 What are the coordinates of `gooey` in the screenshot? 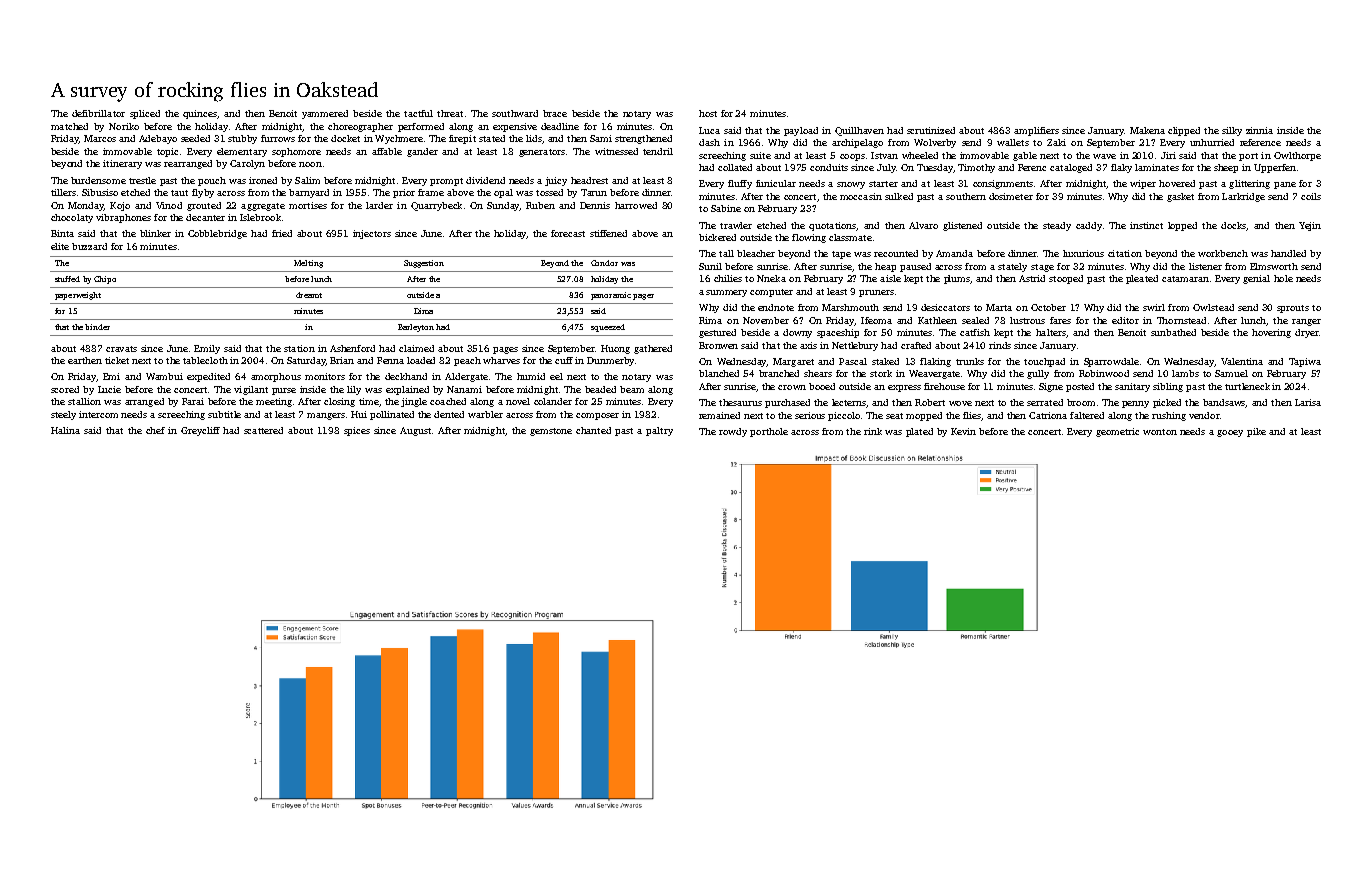 It's located at (1230, 433).
